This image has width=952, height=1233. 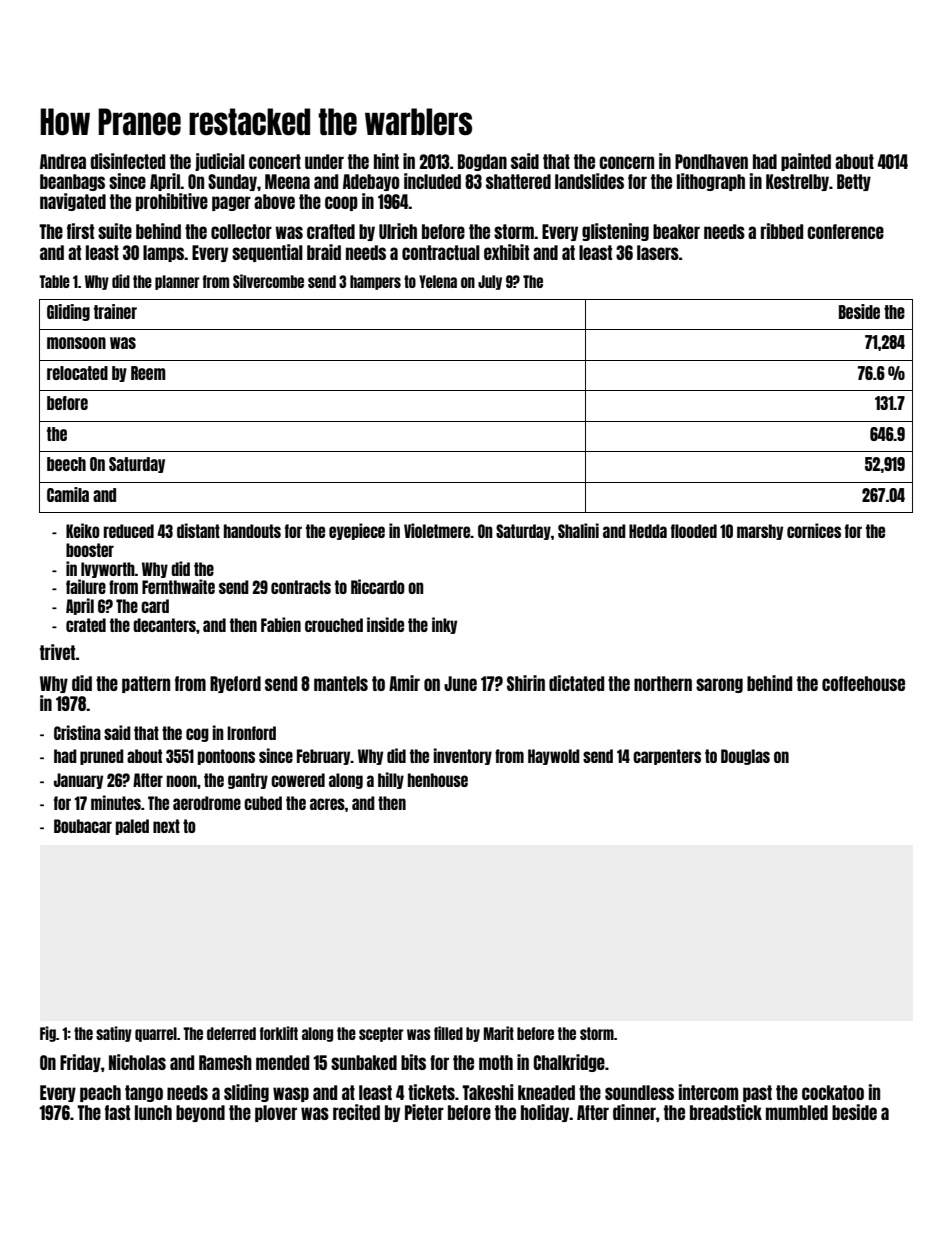 What do you see at coordinates (63, 161) in the image?
I see `Andrea` at bounding box center [63, 161].
